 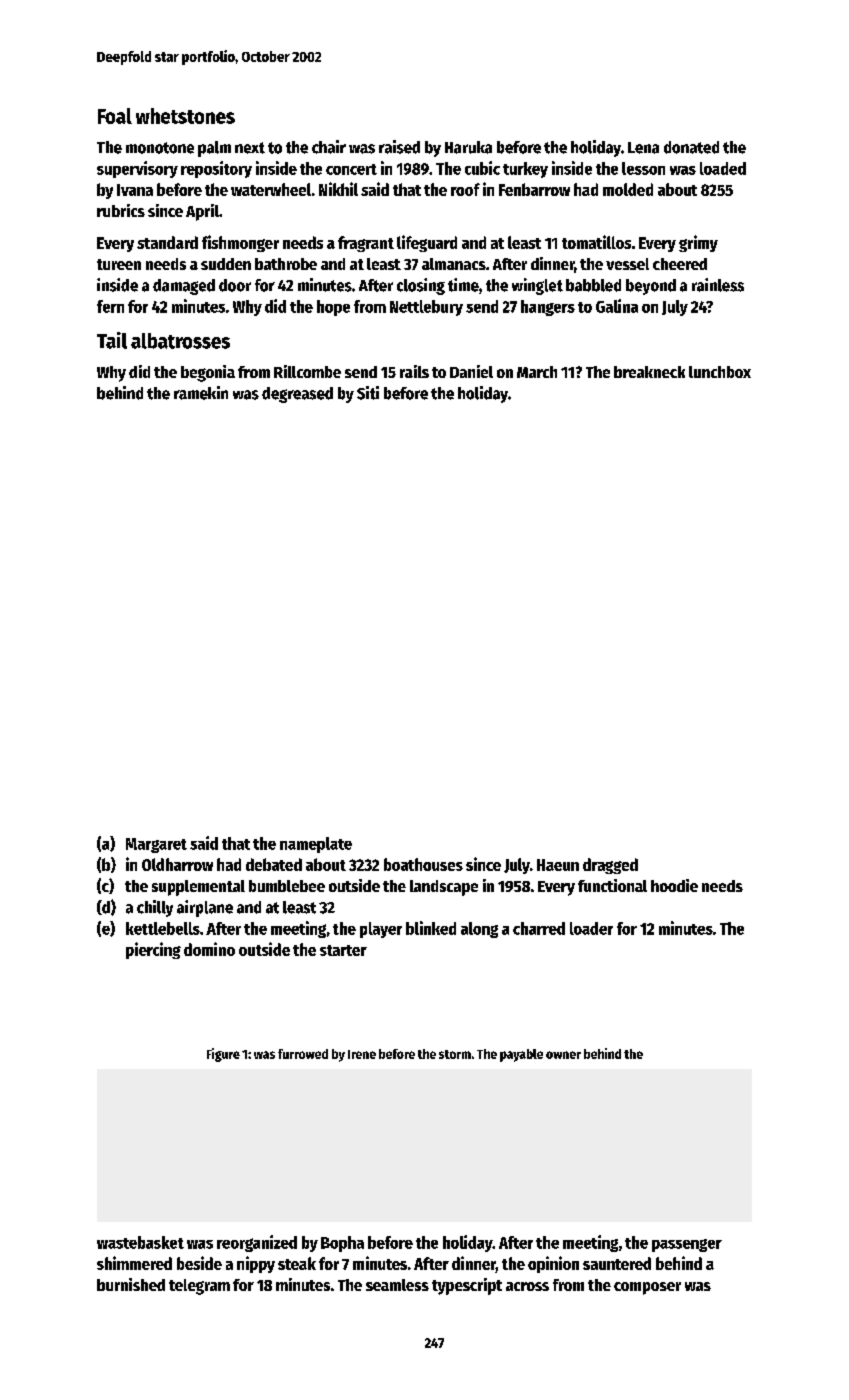 What do you see at coordinates (223, 1055) in the screenshot?
I see `Figure` at bounding box center [223, 1055].
